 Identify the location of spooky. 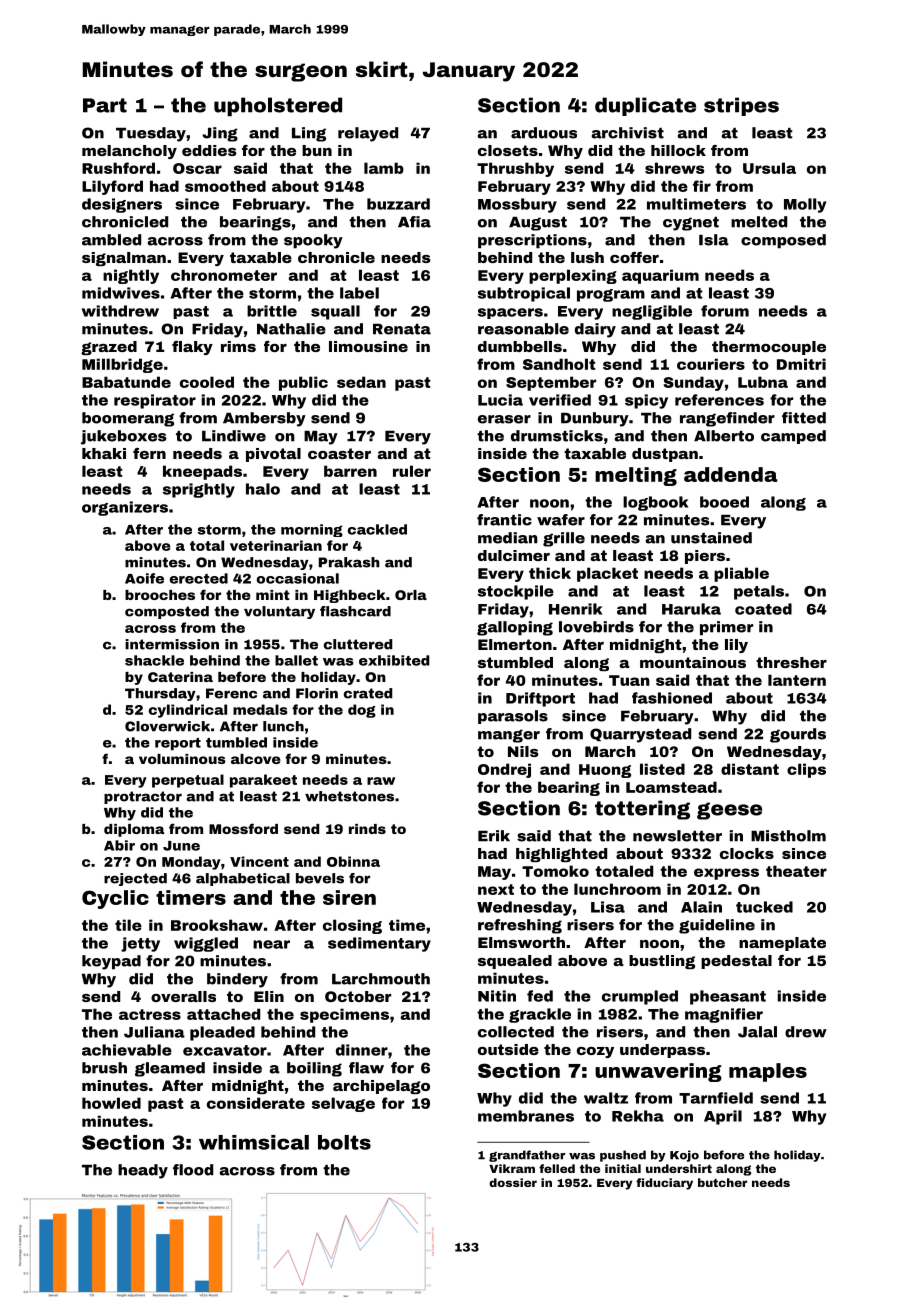
(313, 241).
